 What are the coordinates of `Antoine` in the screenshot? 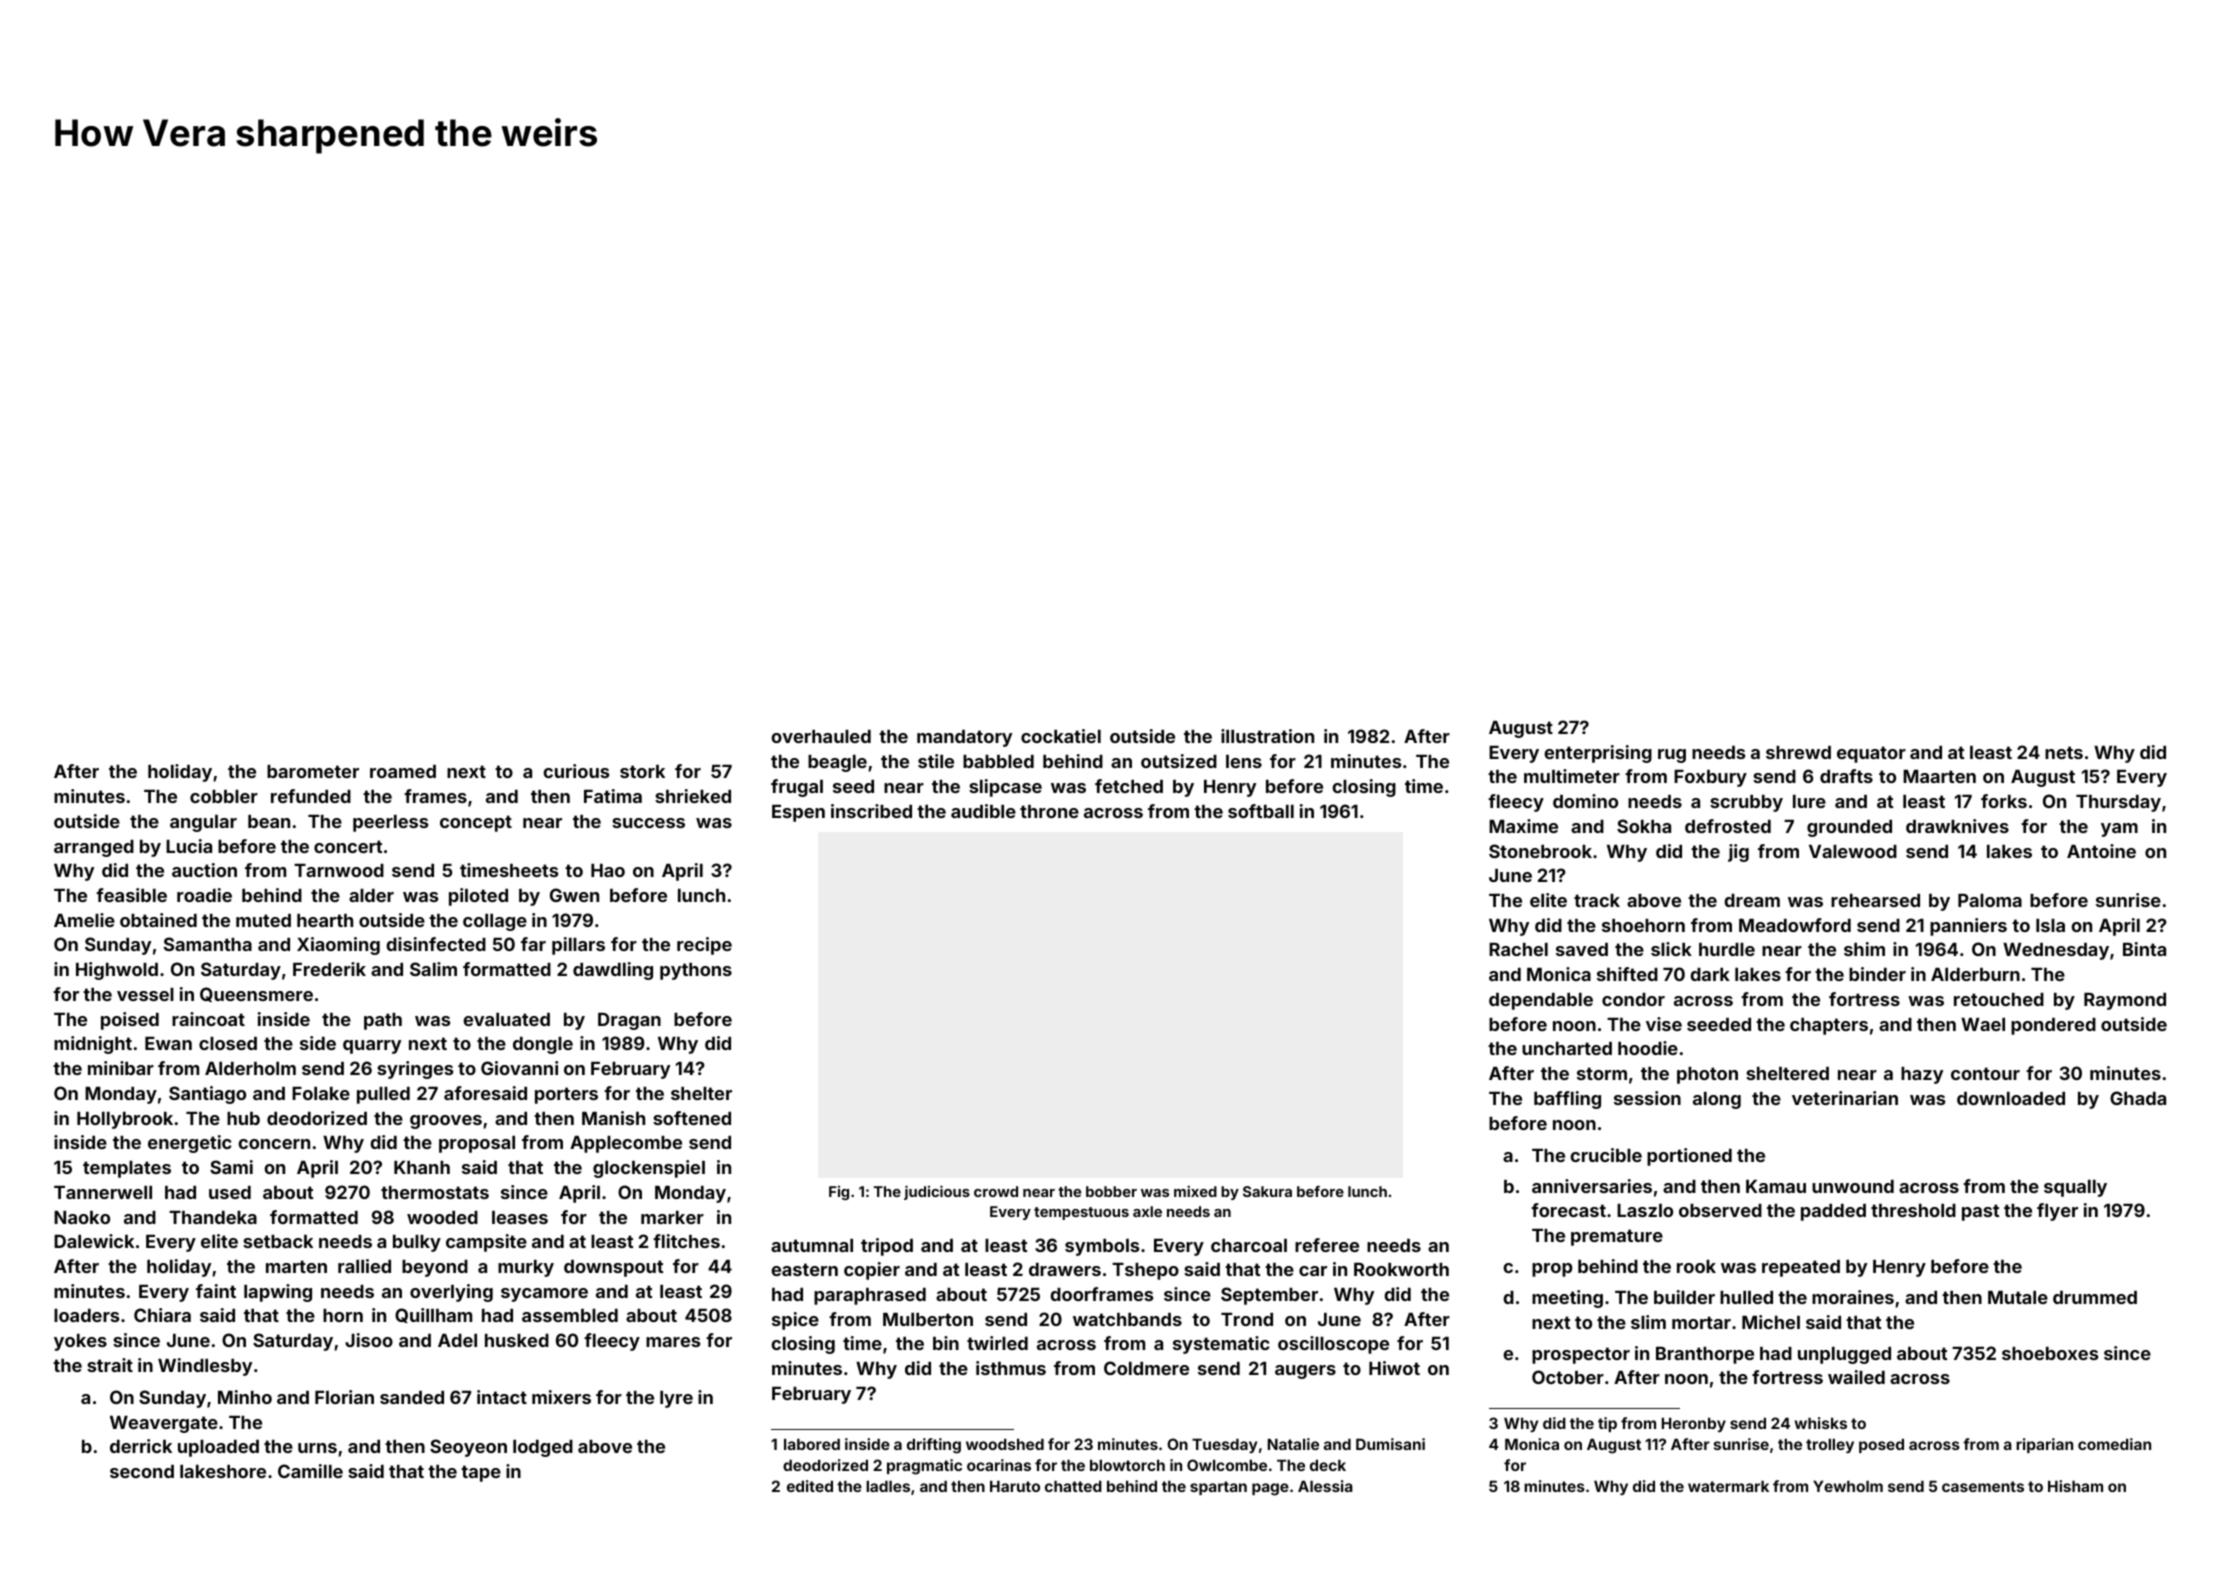 It's located at (2101, 851).
